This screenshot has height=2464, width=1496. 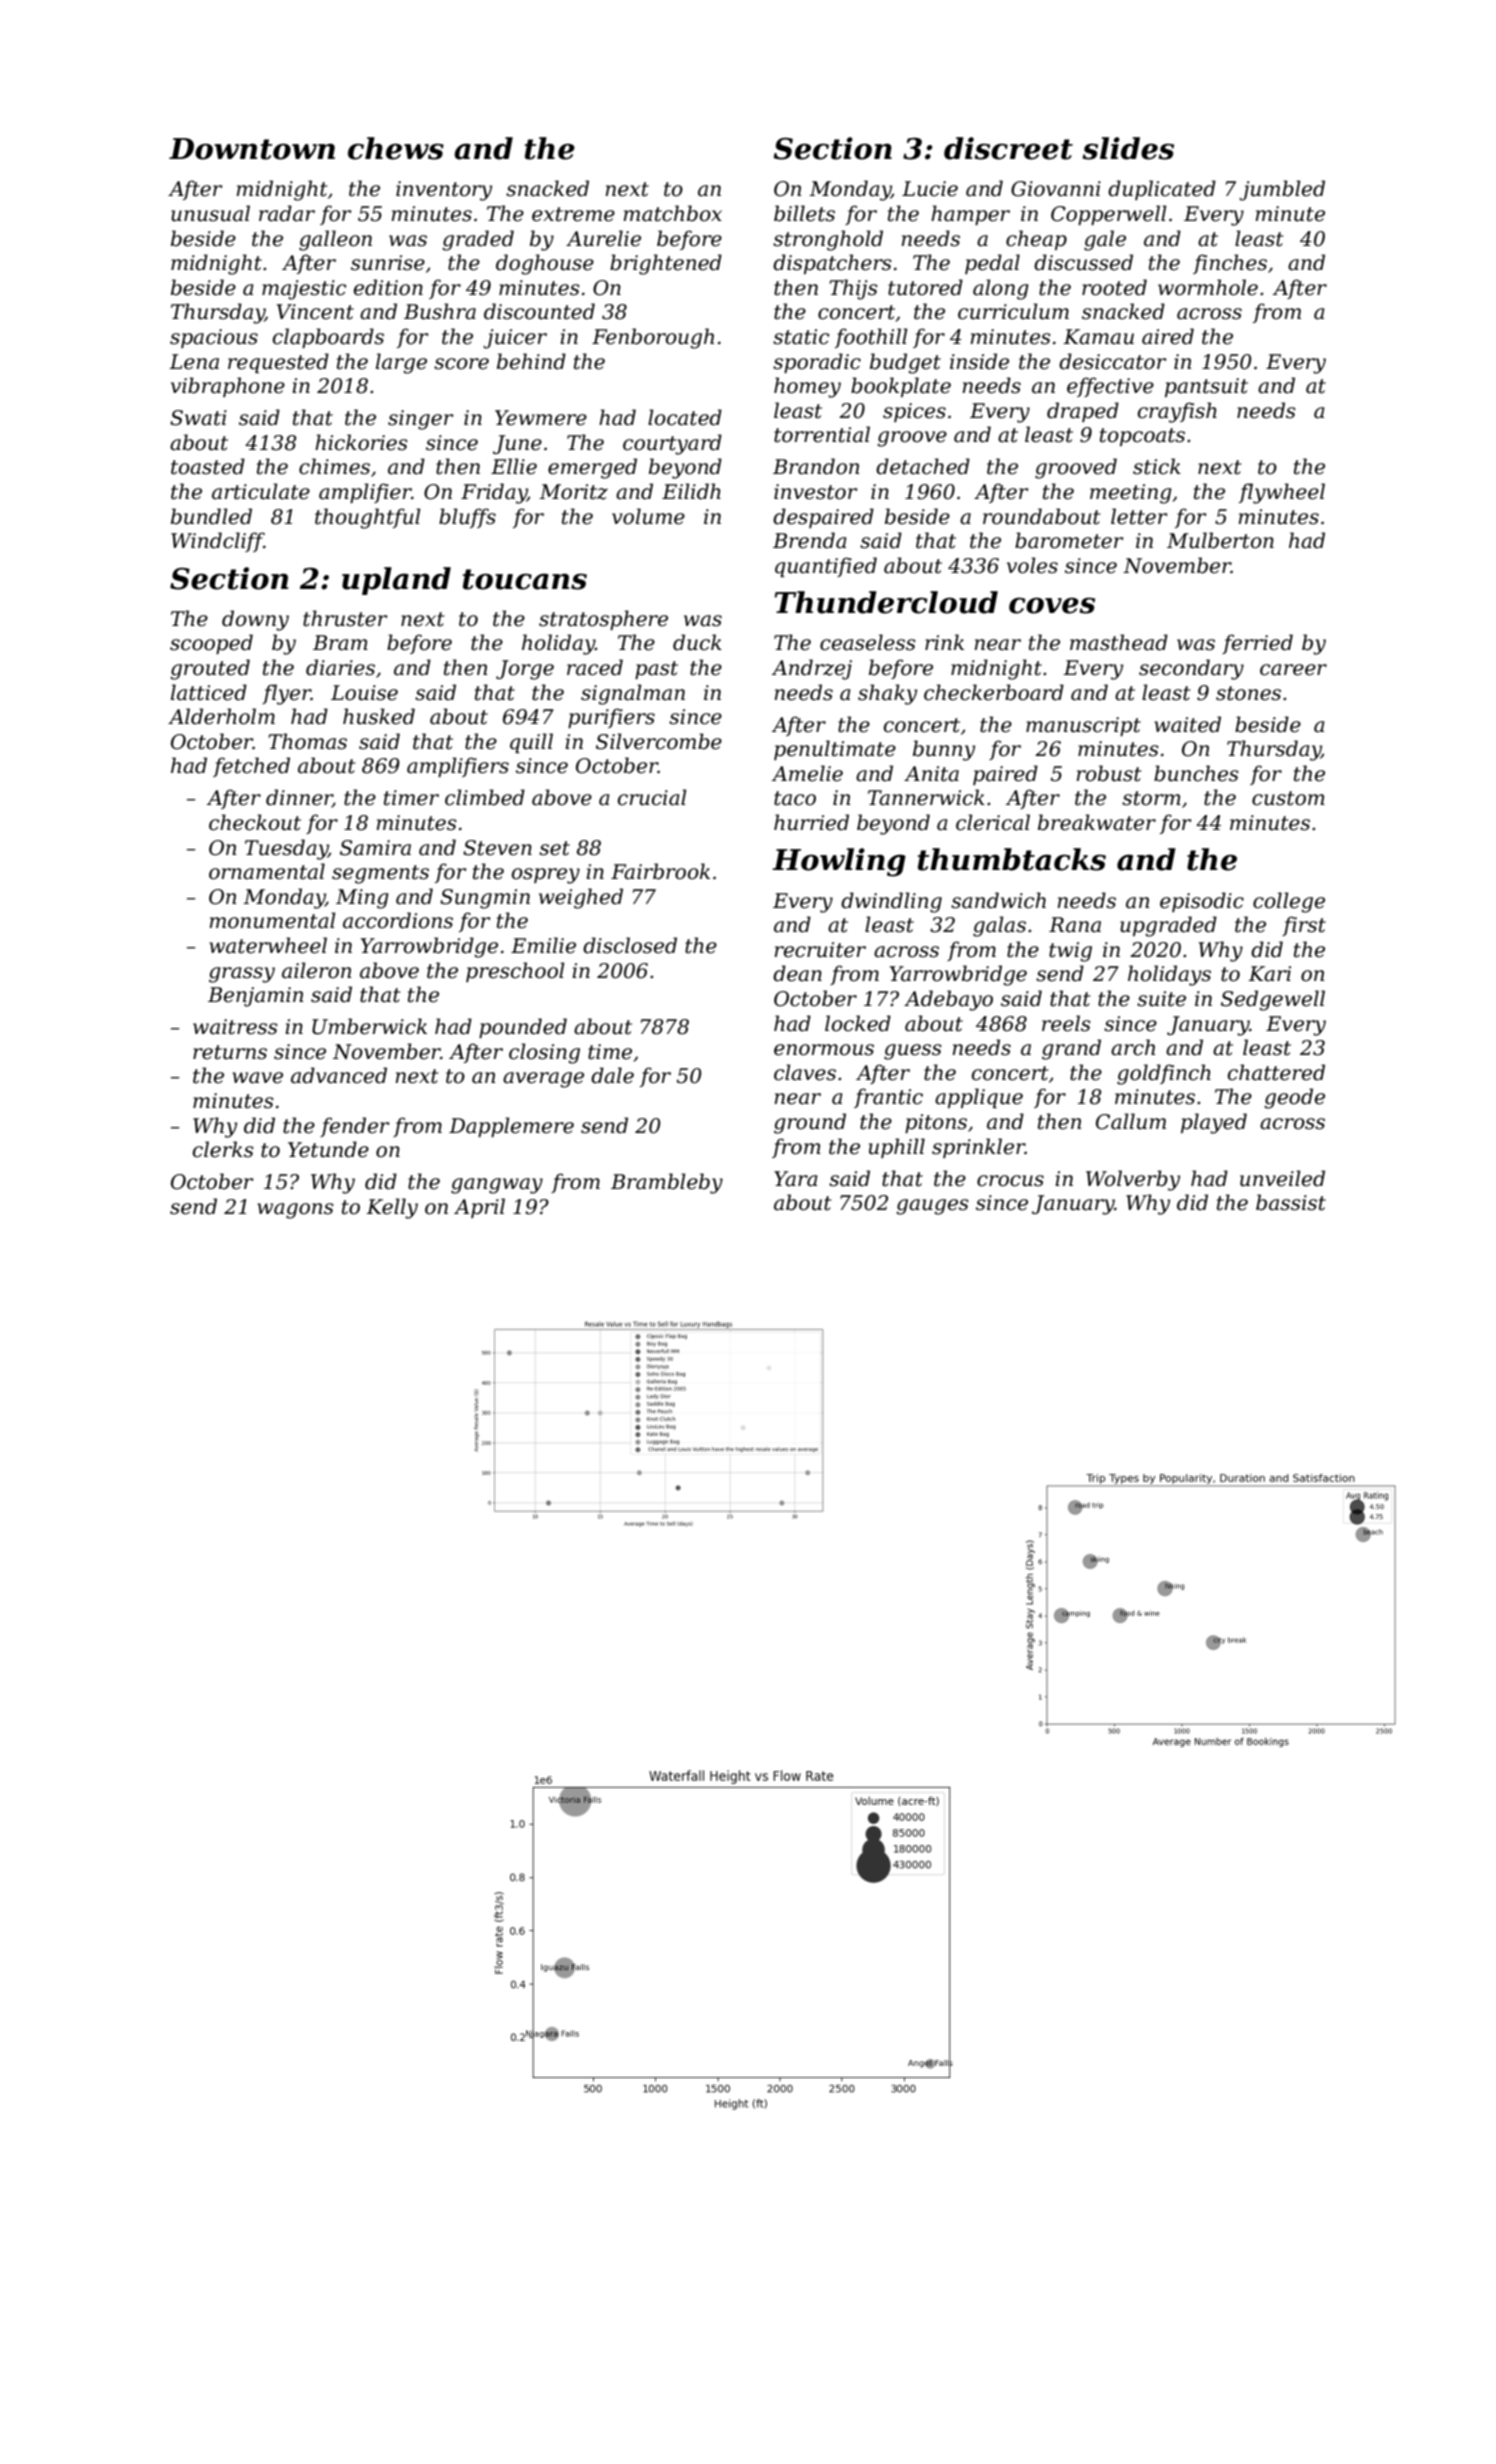 What do you see at coordinates (828, 240) in the screenshot?
I see `stronghold` at bounding box center [828, 240].
